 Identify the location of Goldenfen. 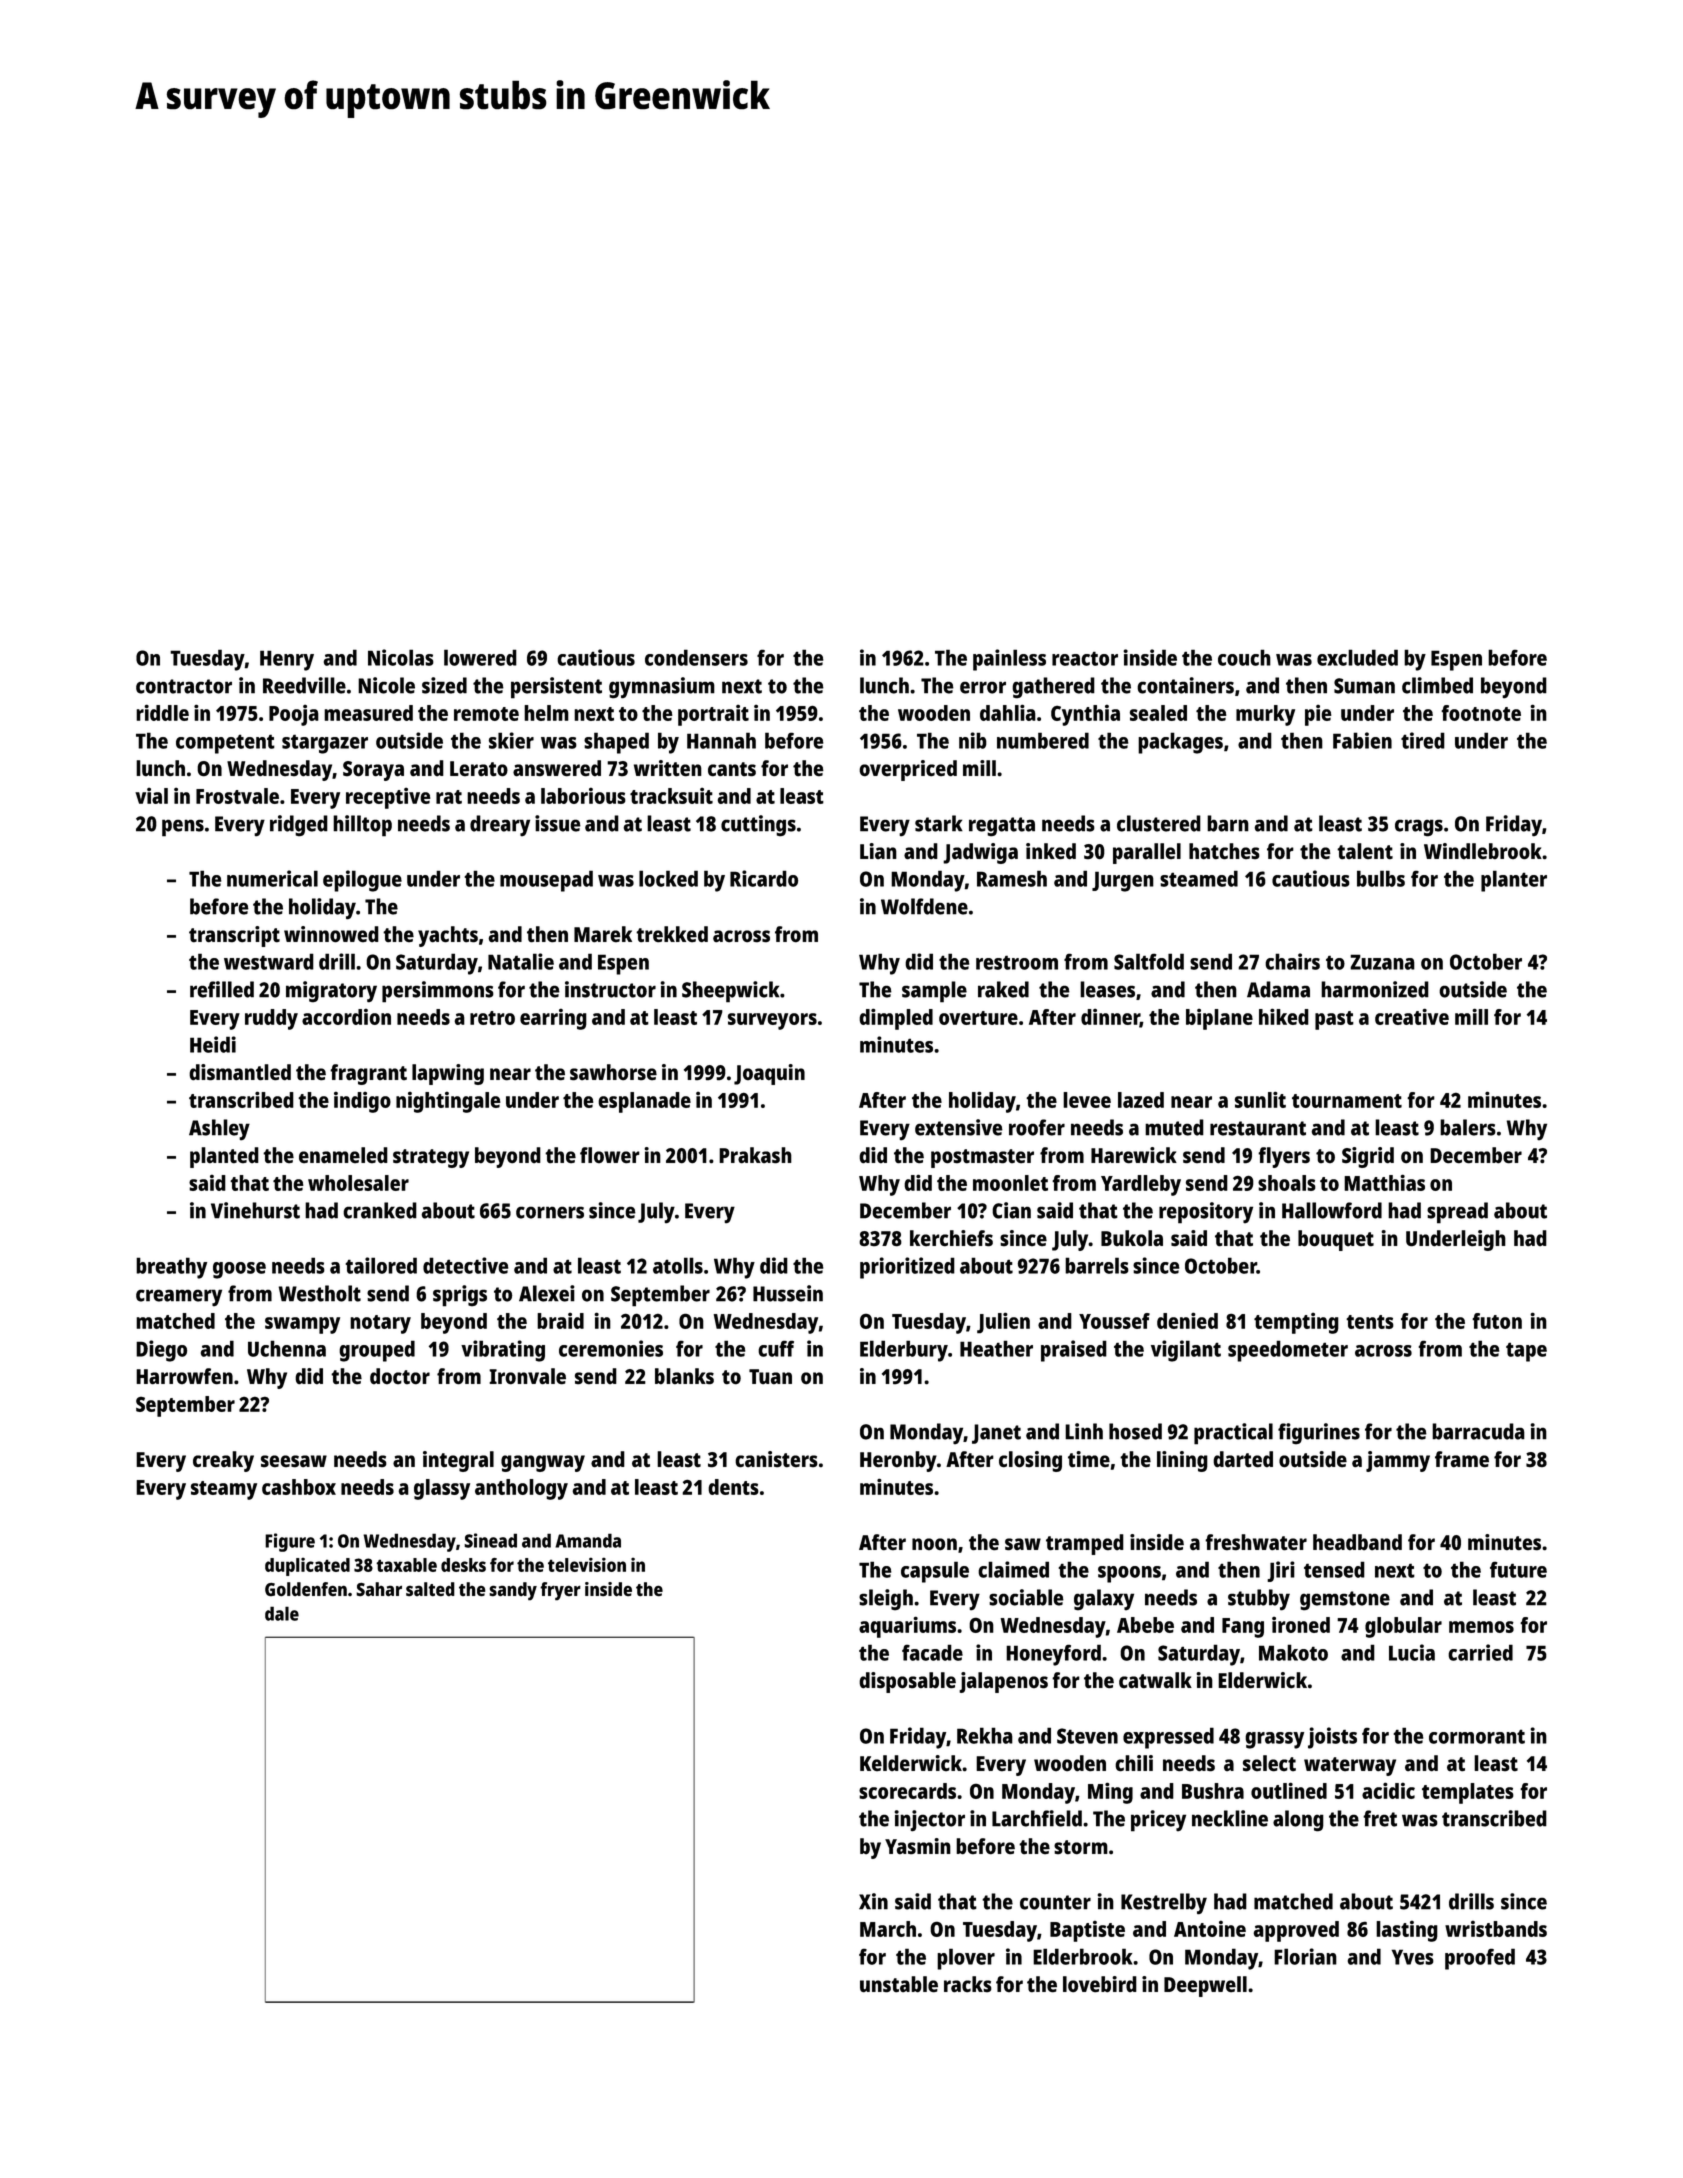
(306, 1589).
